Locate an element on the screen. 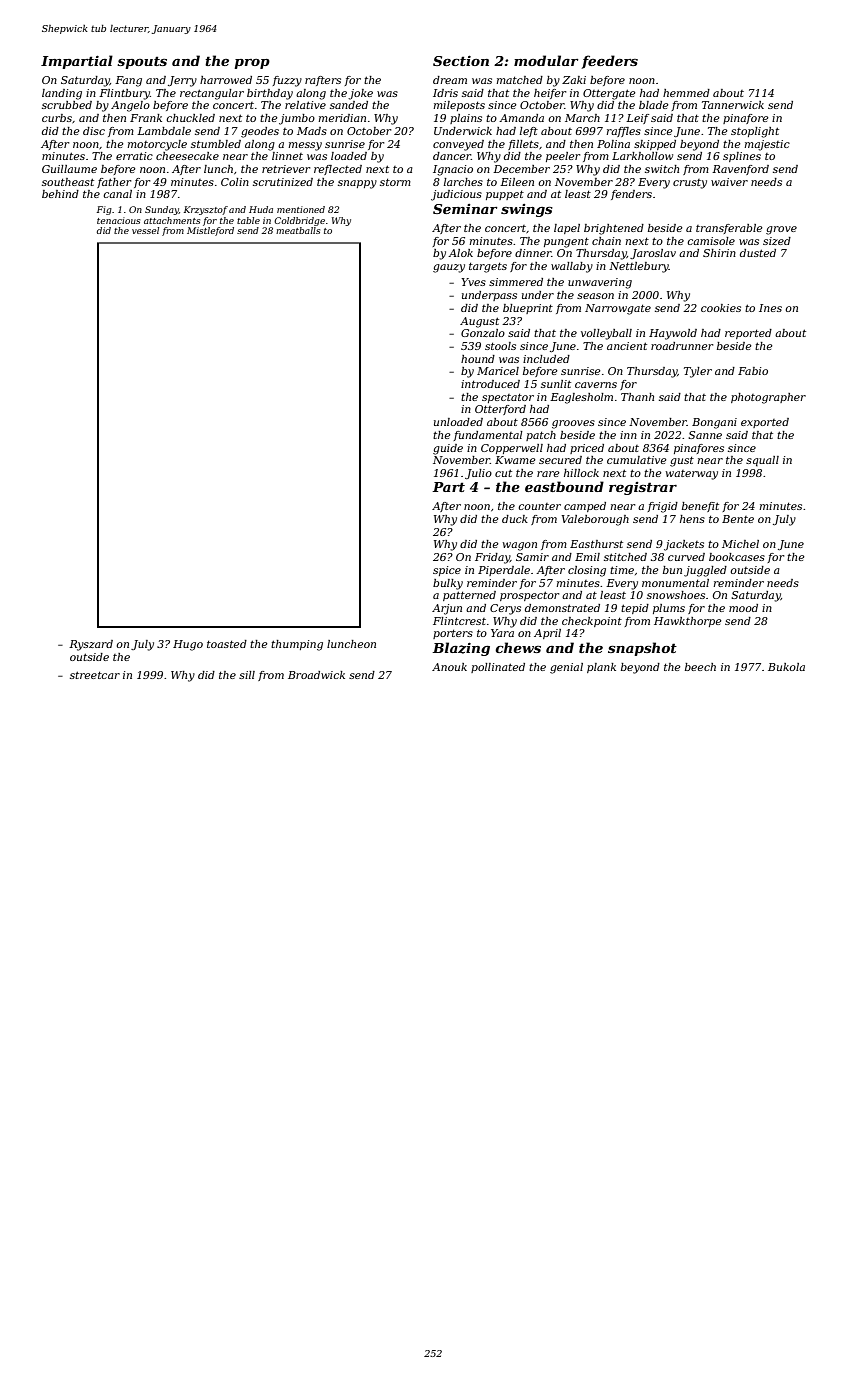 The height and width of the screenshot is (1400, 849). Guillaume is located at coordinates (69, 169).
